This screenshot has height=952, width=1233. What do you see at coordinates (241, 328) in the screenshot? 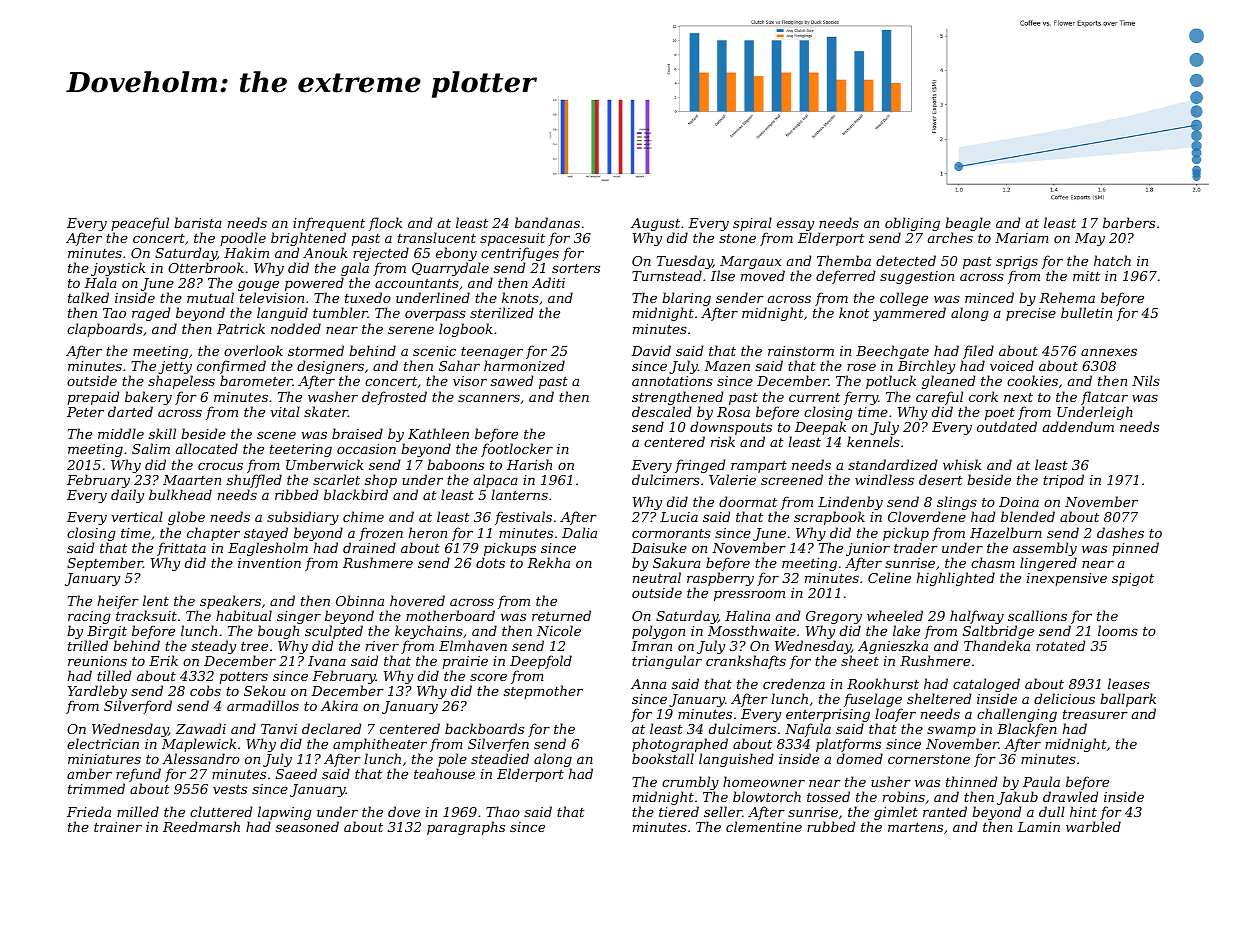
I see `Patrick` at bounding box center [241, 328].
